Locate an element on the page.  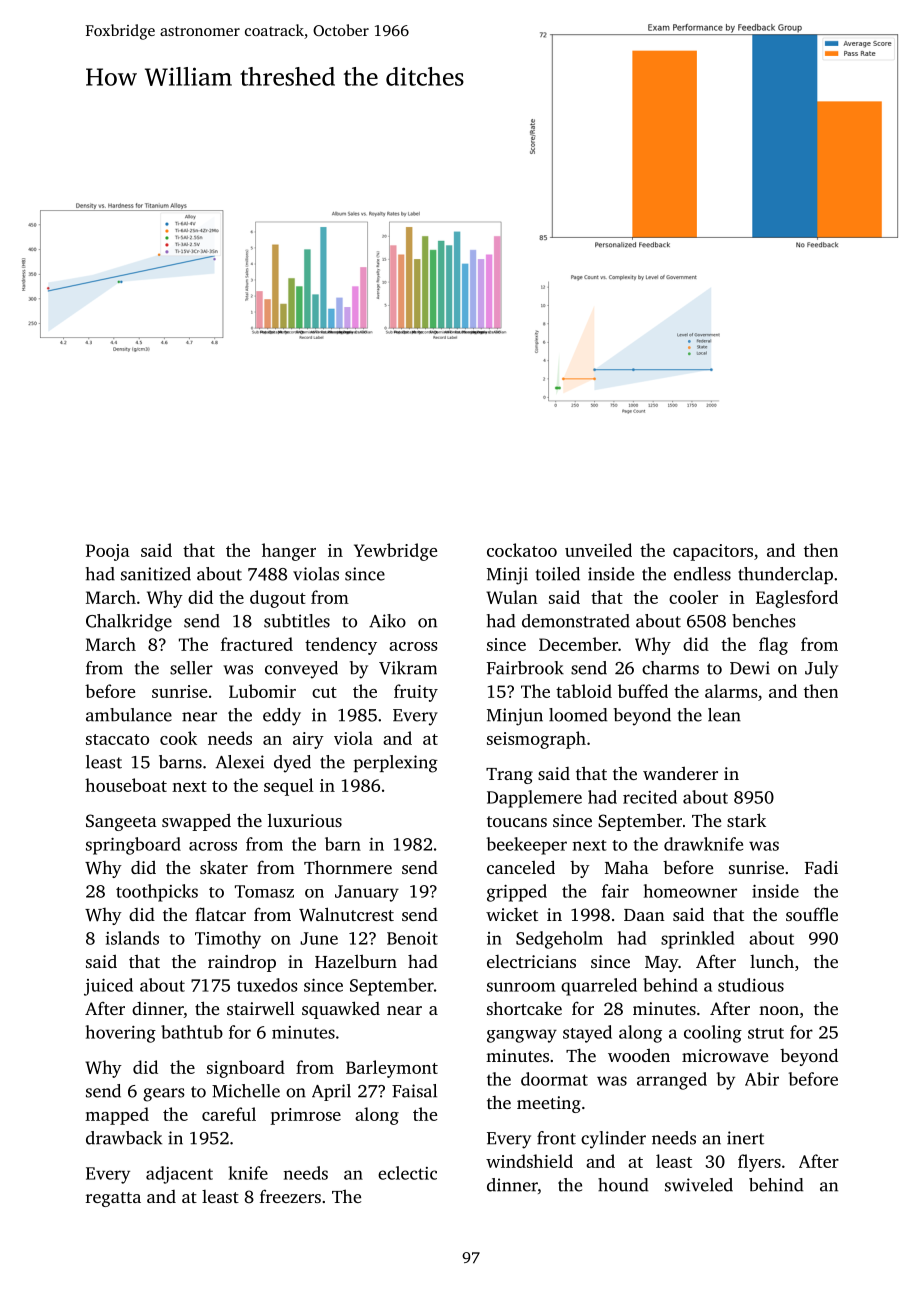
endless is located at coordinates (702, 574).
